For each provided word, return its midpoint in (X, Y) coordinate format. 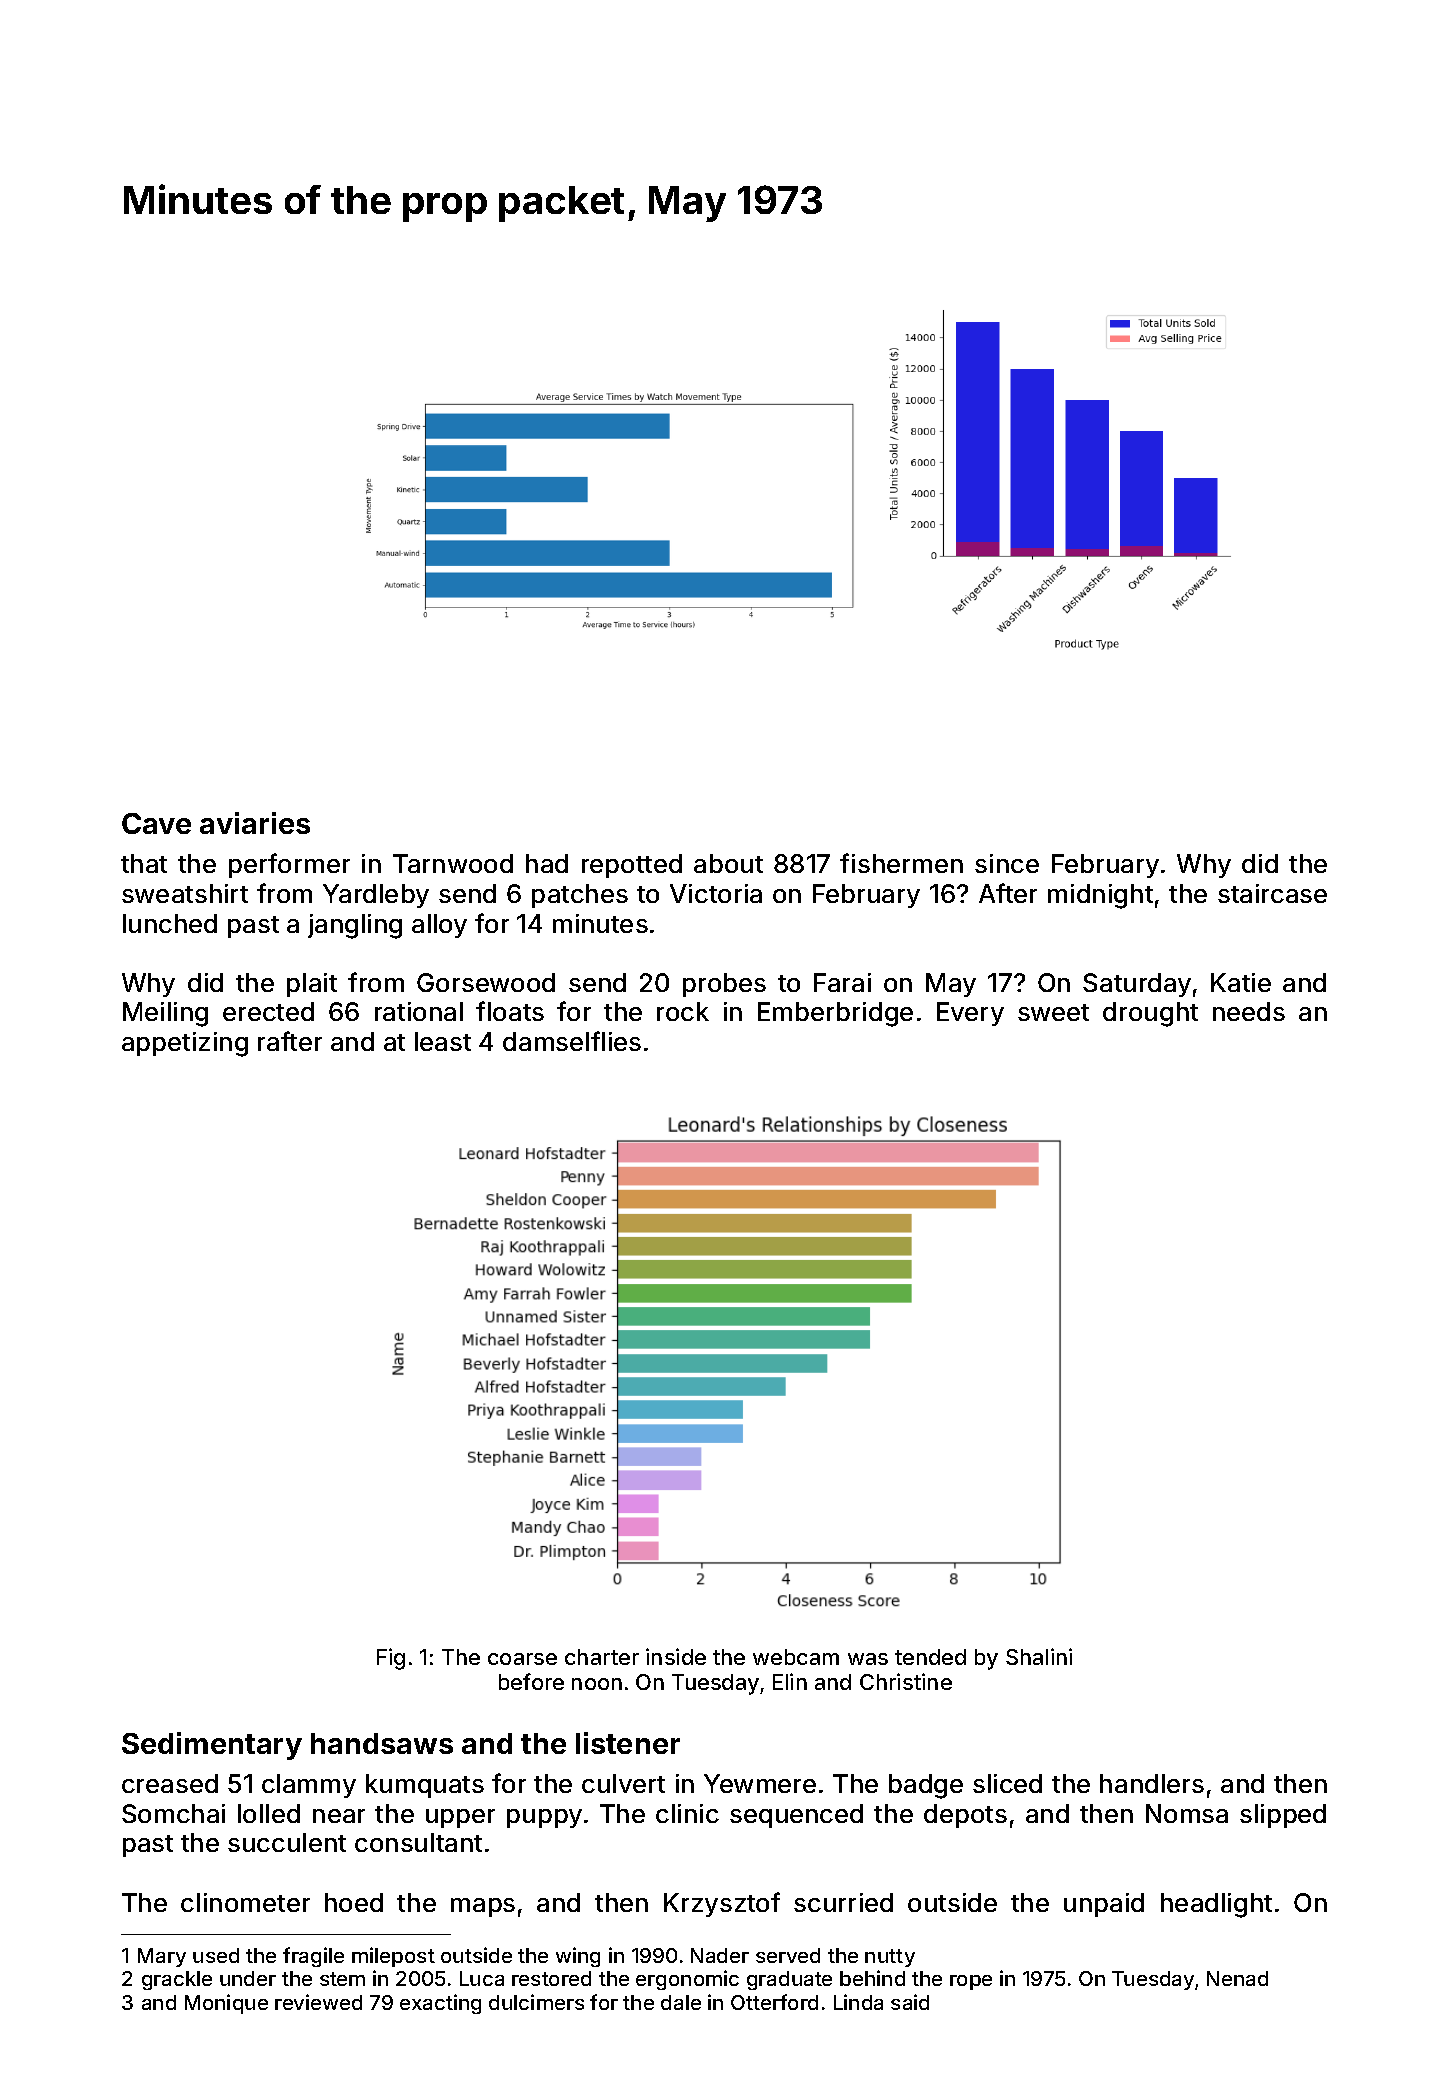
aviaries (255, 823)
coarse (522, 1659)
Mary (162, 1957)
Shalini (1039, 1656)
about (728, 863)
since (1007, 863)
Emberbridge (835, 1014)
